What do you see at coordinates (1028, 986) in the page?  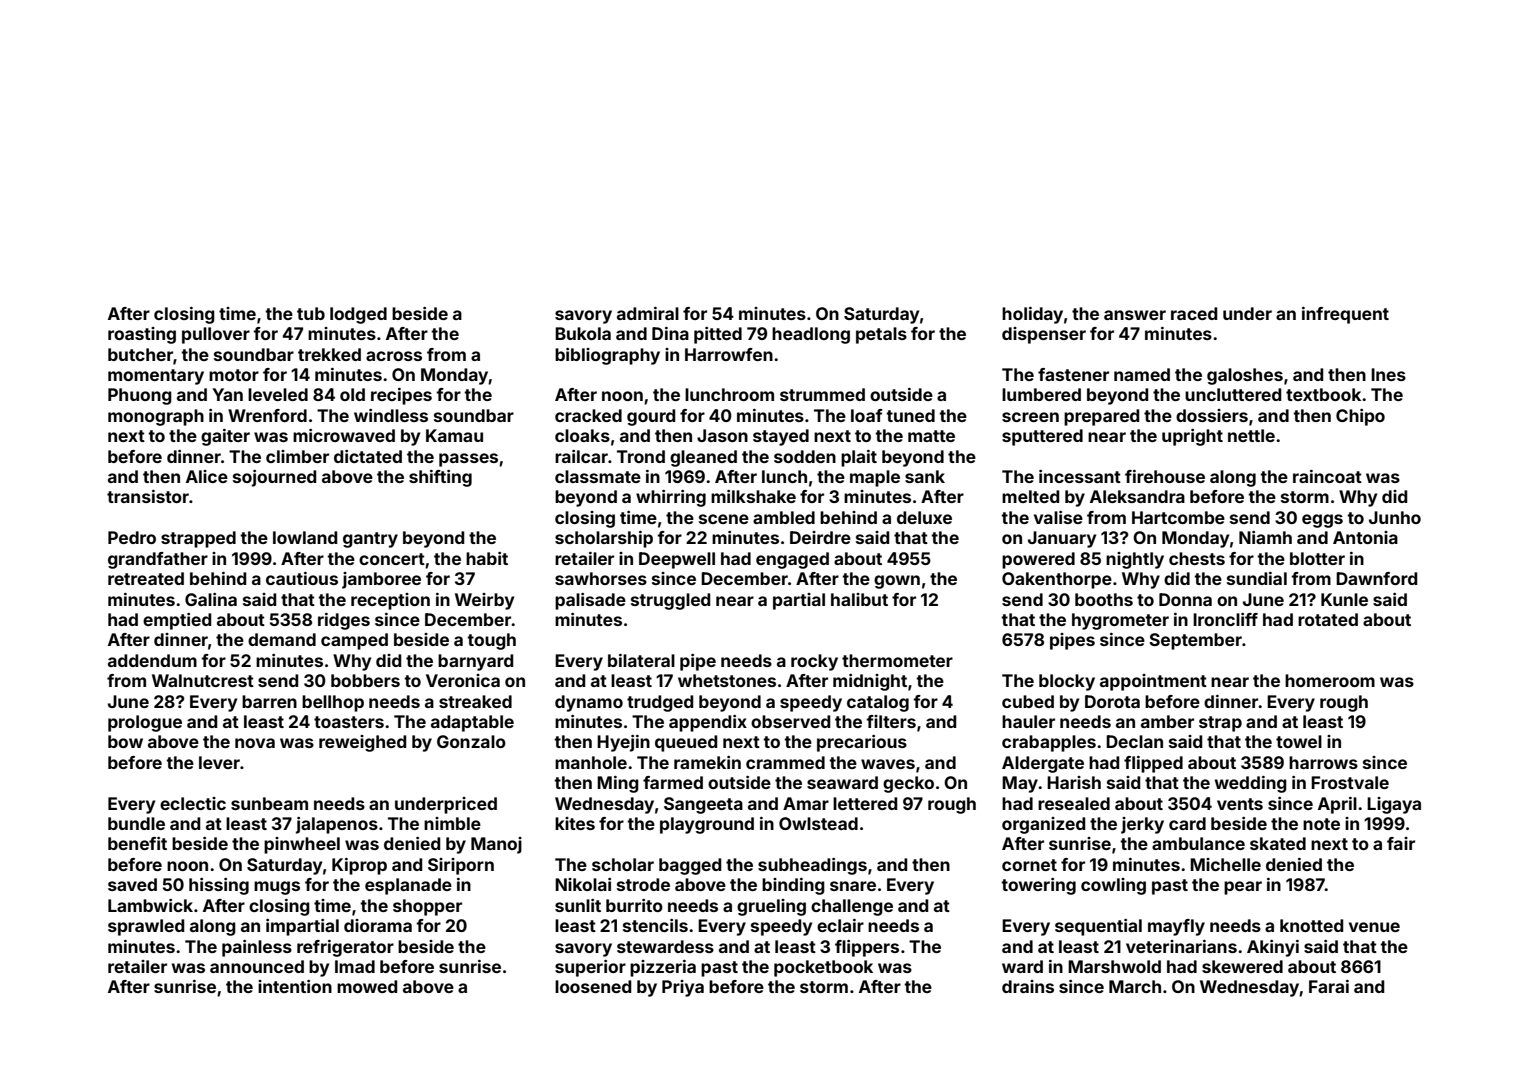 I see `drains` at bounding box center [1028, 986].
